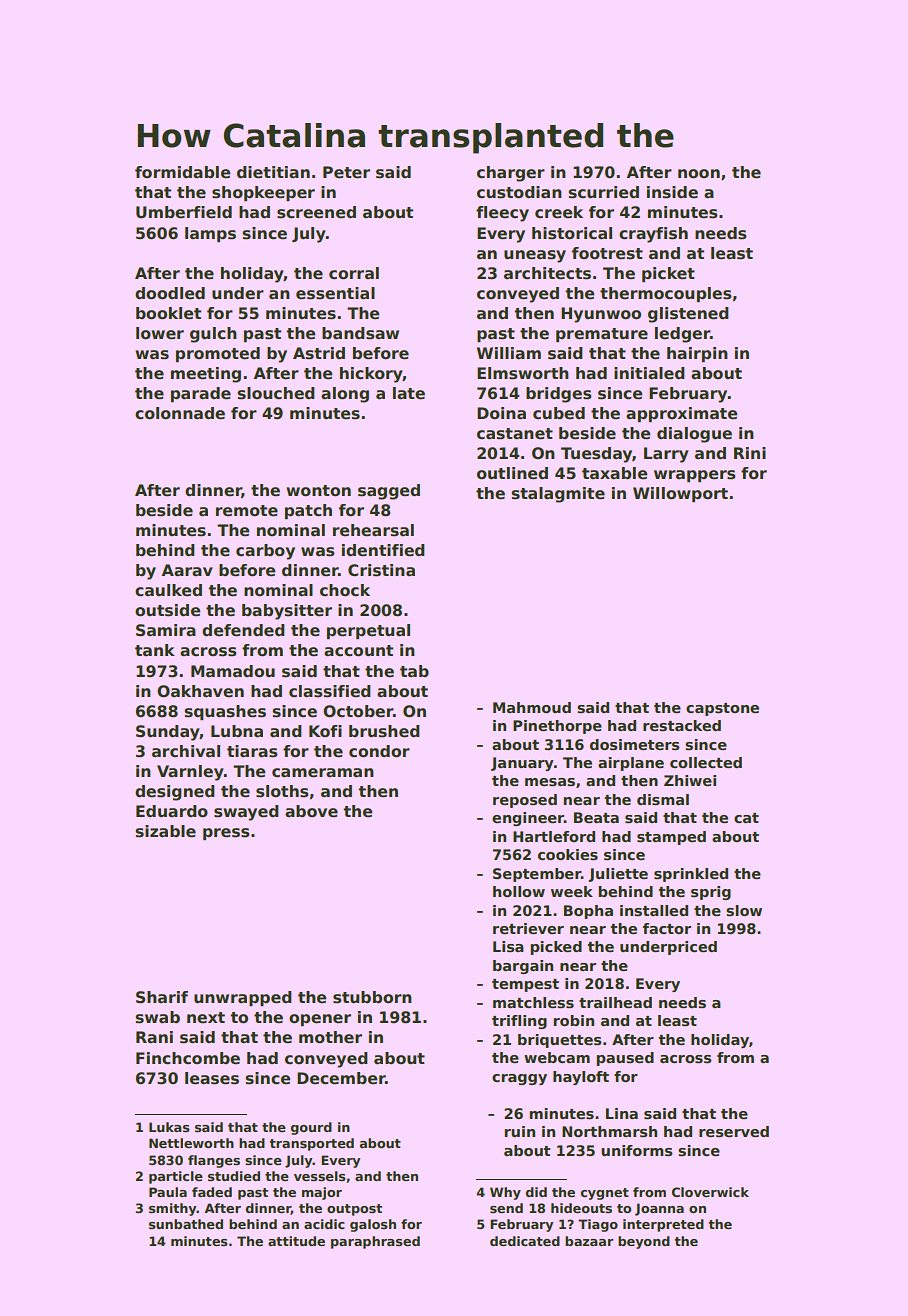  Describe the element at coordinates (506, 1208) in the page. I see `send` at that location.
